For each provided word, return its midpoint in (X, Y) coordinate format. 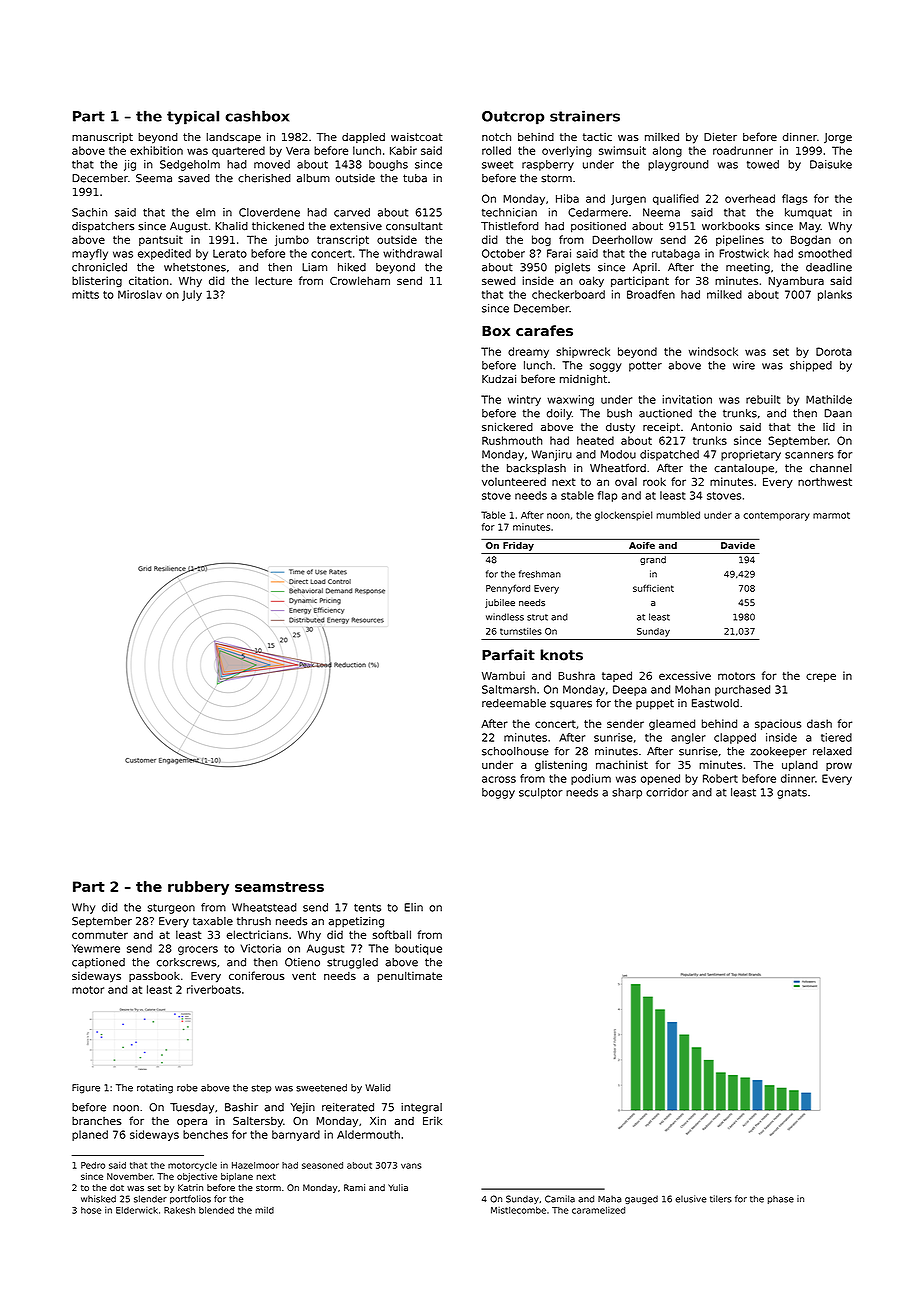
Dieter (720, 137)
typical (193, 117)
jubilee (500, 603)
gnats (792, 794)
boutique (418, 949)
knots (561, 655)
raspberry (548, 165)
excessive (685, 675)
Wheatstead (264, 907)
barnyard (296, 1135)
